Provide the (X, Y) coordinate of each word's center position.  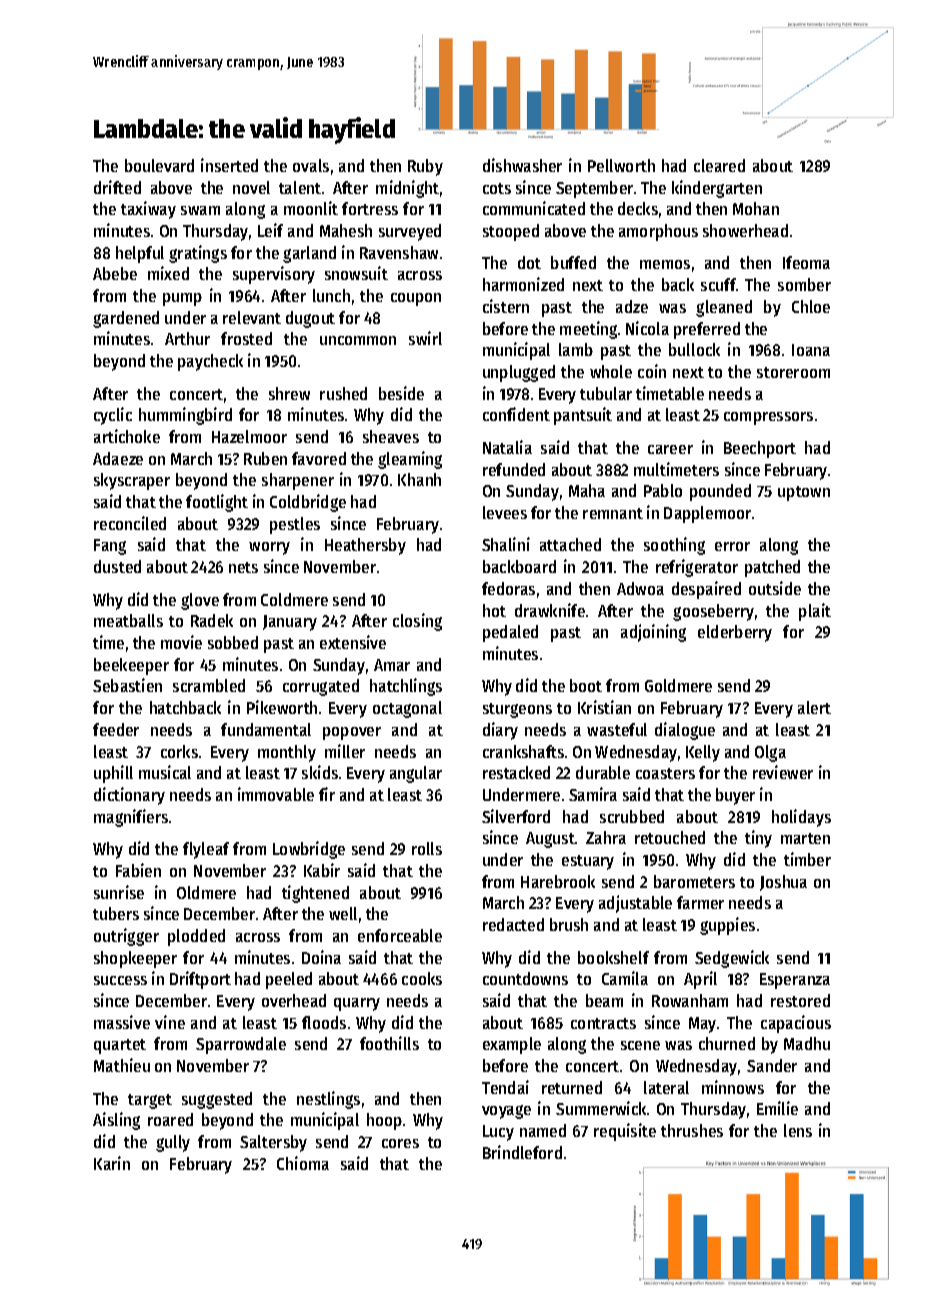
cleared (719, 165)
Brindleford (522, 1152)
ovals (311, 165)
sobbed (233, 642)
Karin (112, 1163)
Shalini (506, 544)
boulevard (159, 165)
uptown (804, 493)
